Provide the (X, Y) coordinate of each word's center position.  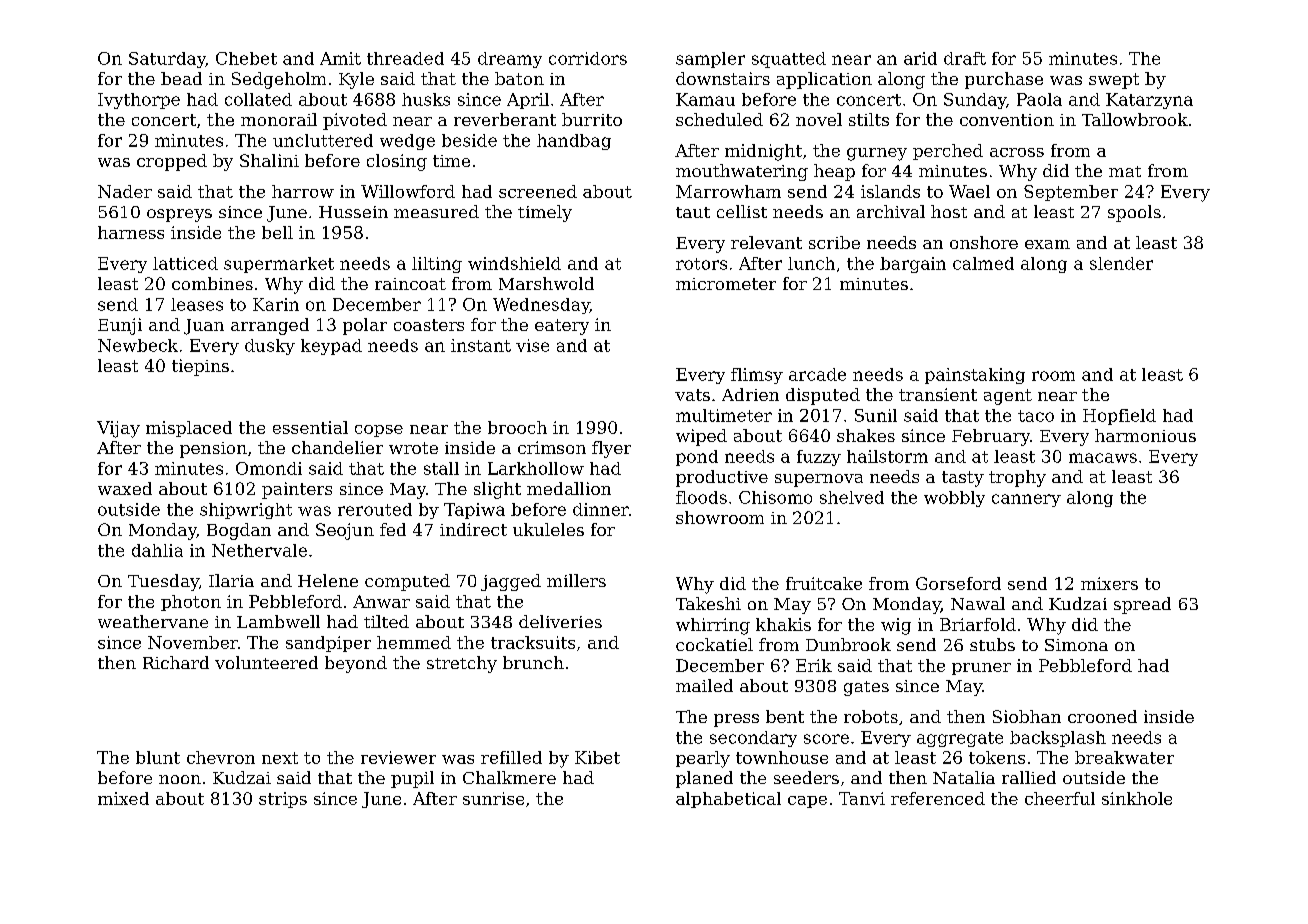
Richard (176, 662)
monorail (279, 119)
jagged (511, 582)
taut (693, 212)
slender (1121, 263)
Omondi (269, 468)
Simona (1076, 645)
